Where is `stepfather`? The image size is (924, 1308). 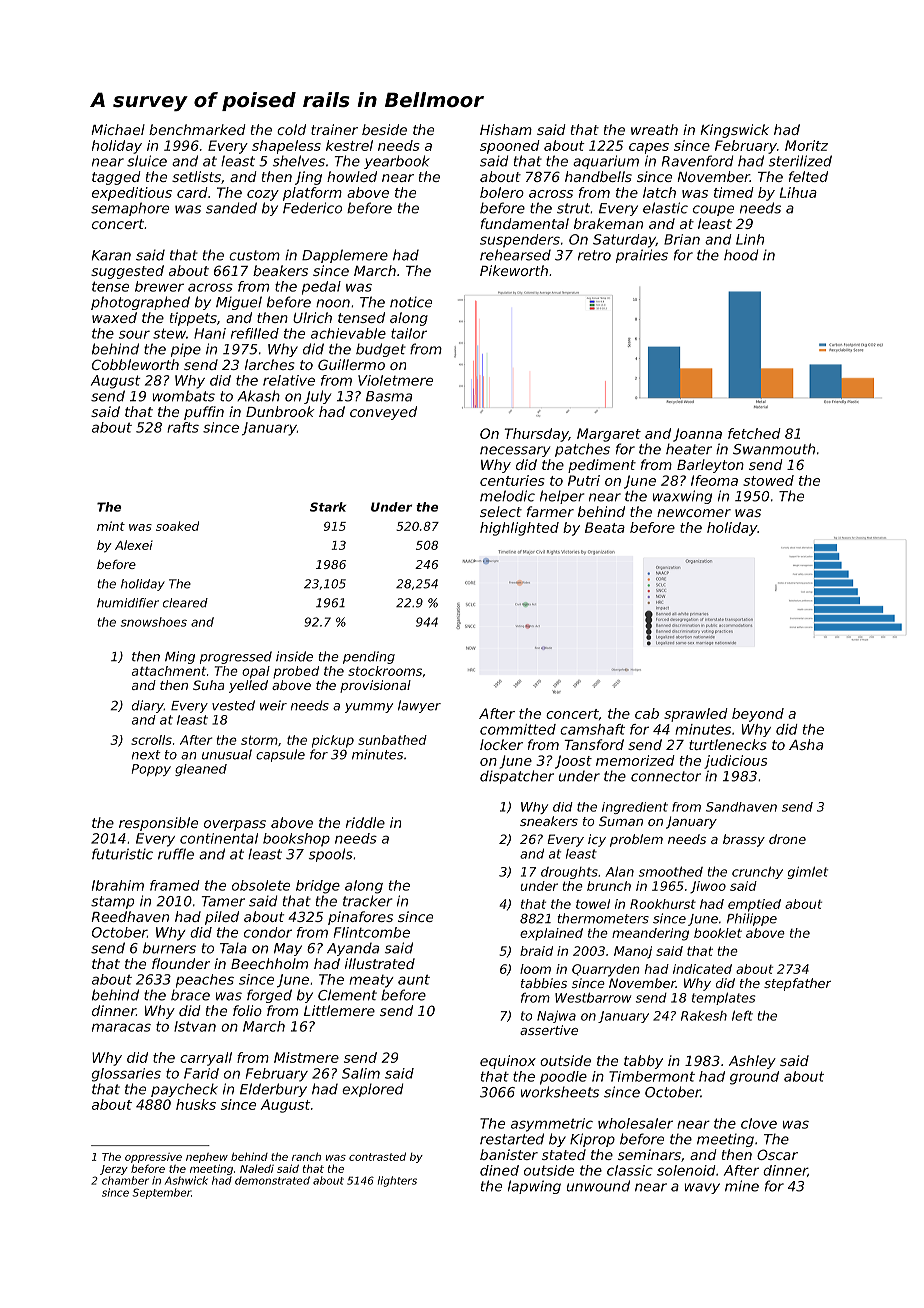
stepfather is located at coordinates (797, 984).
